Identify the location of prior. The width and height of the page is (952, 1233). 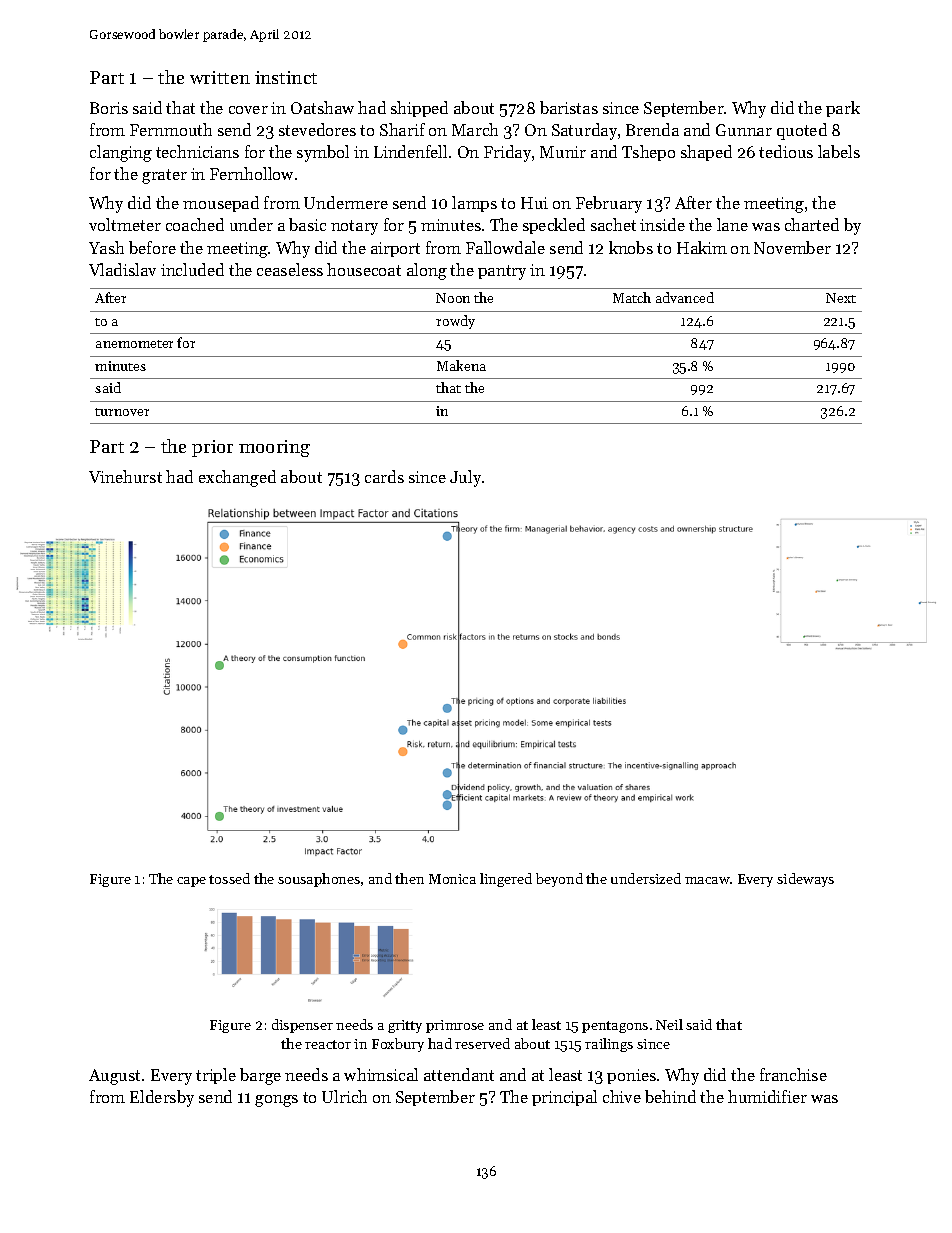
(212, 448).
